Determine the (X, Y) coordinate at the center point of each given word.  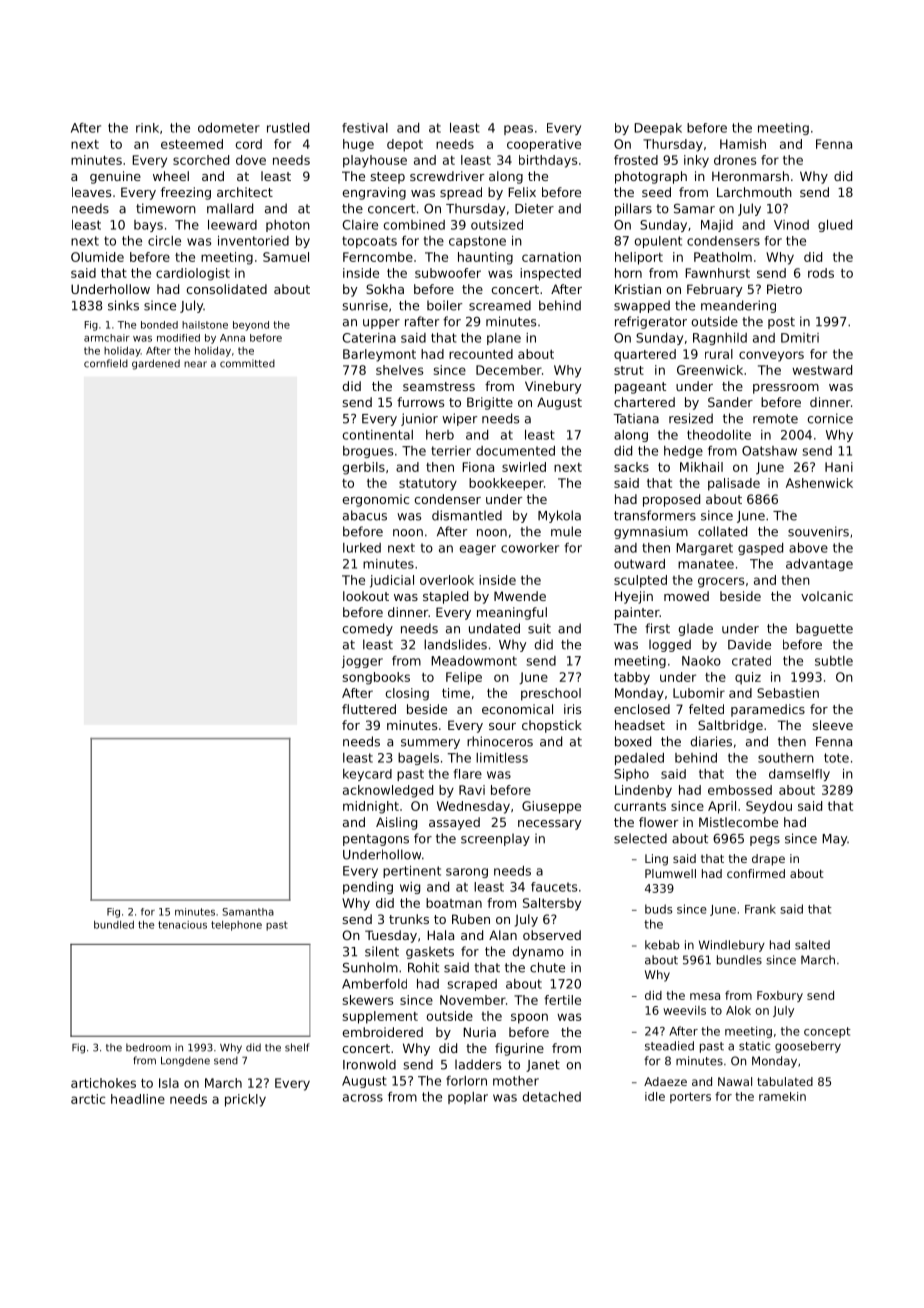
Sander (730, 402)
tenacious (182, 925)
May (834, 840)
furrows (420, 402)
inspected (550, 274)
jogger (362, 662)
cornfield (106, 363)
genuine (115, 177)
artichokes (103, 1083)
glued (835, 226)
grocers (721, 582)
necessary (550, 825)
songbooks (376, 678)
